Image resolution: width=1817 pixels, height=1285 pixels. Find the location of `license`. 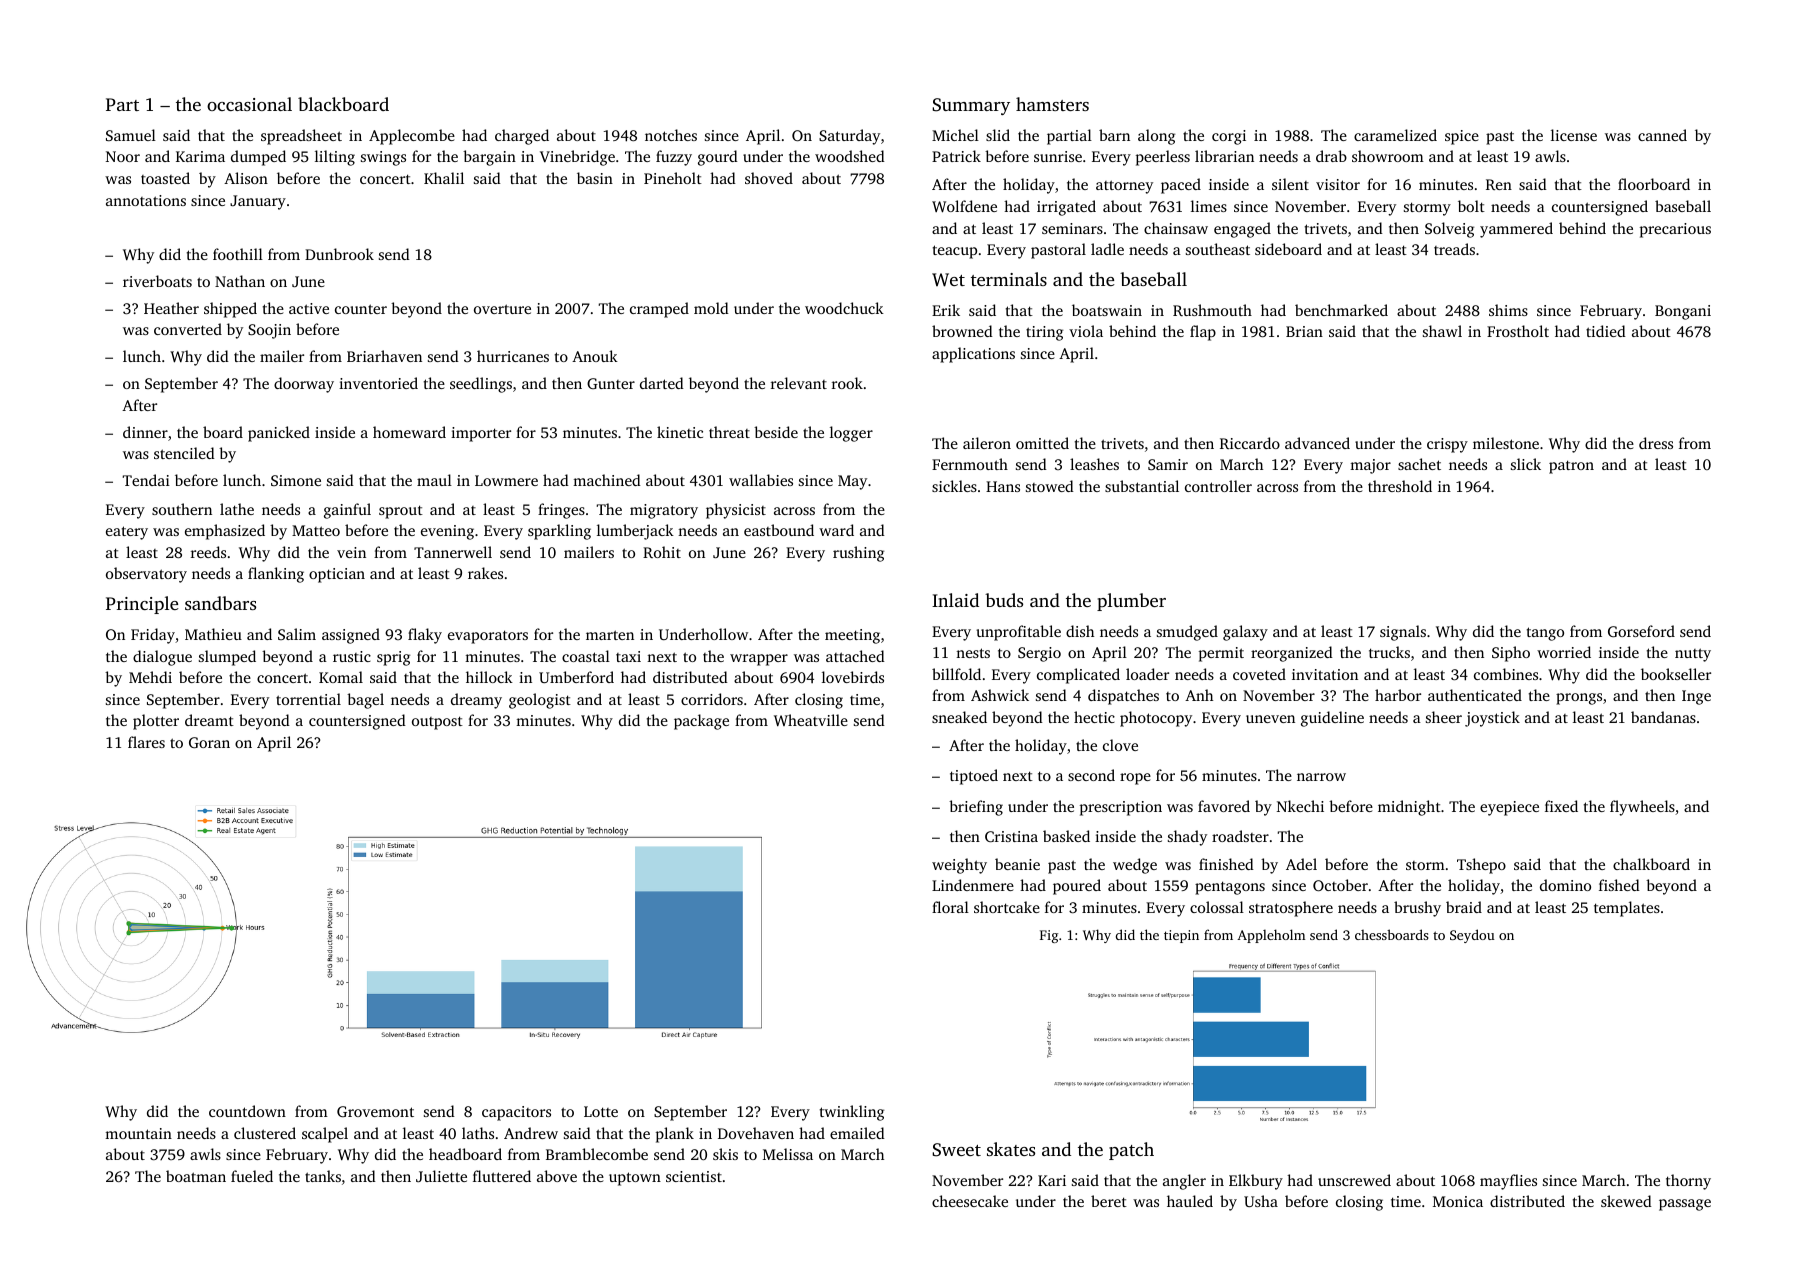

license is located at coordinates (1574, 135).
